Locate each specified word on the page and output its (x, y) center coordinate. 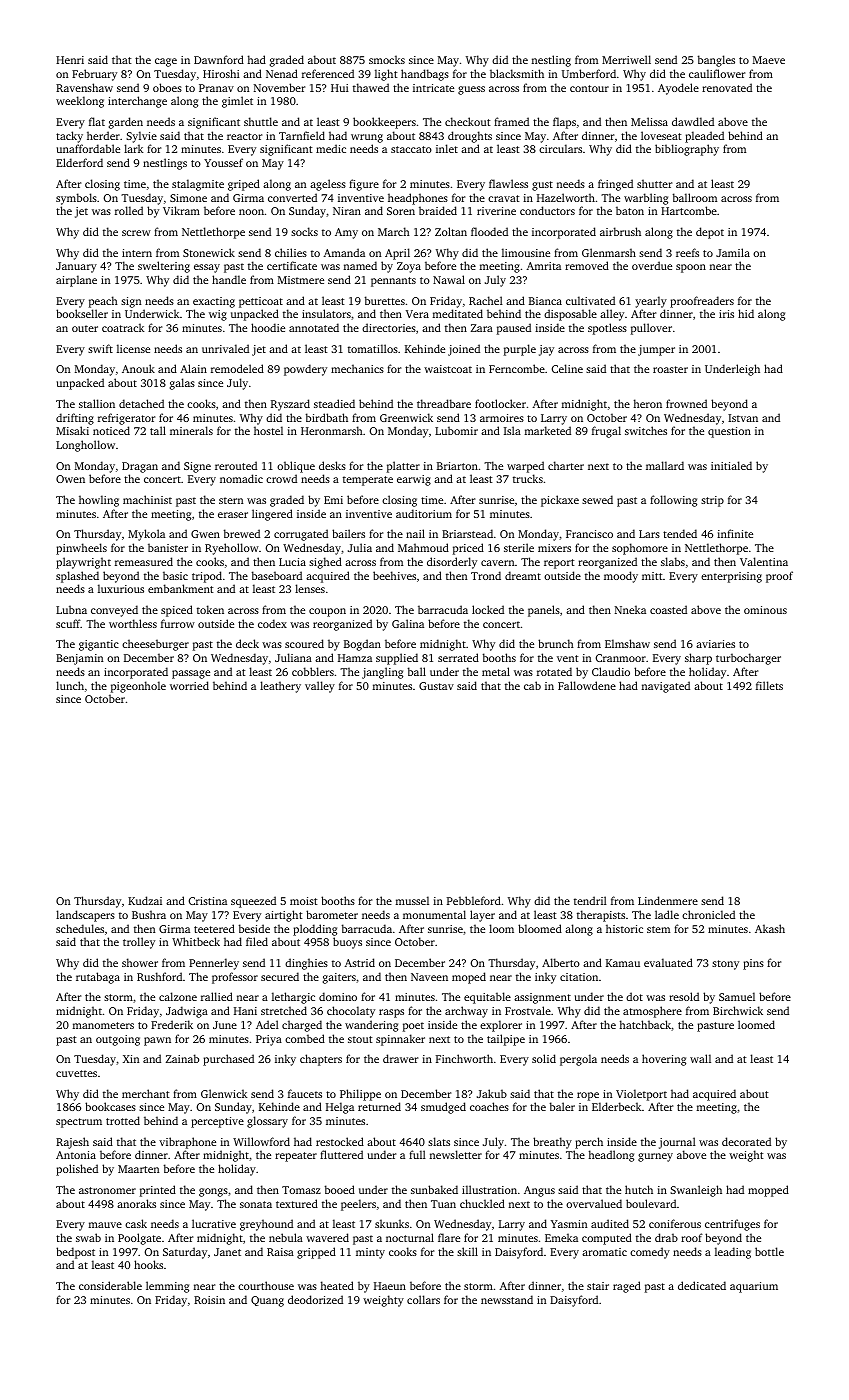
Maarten (138, 1169)
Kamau (623, 963)
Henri (70, 60)
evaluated (668, 962)
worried (189, 685)
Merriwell (626, 59)
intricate (433, 88)
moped (469, 978)
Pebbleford (474, 900)
